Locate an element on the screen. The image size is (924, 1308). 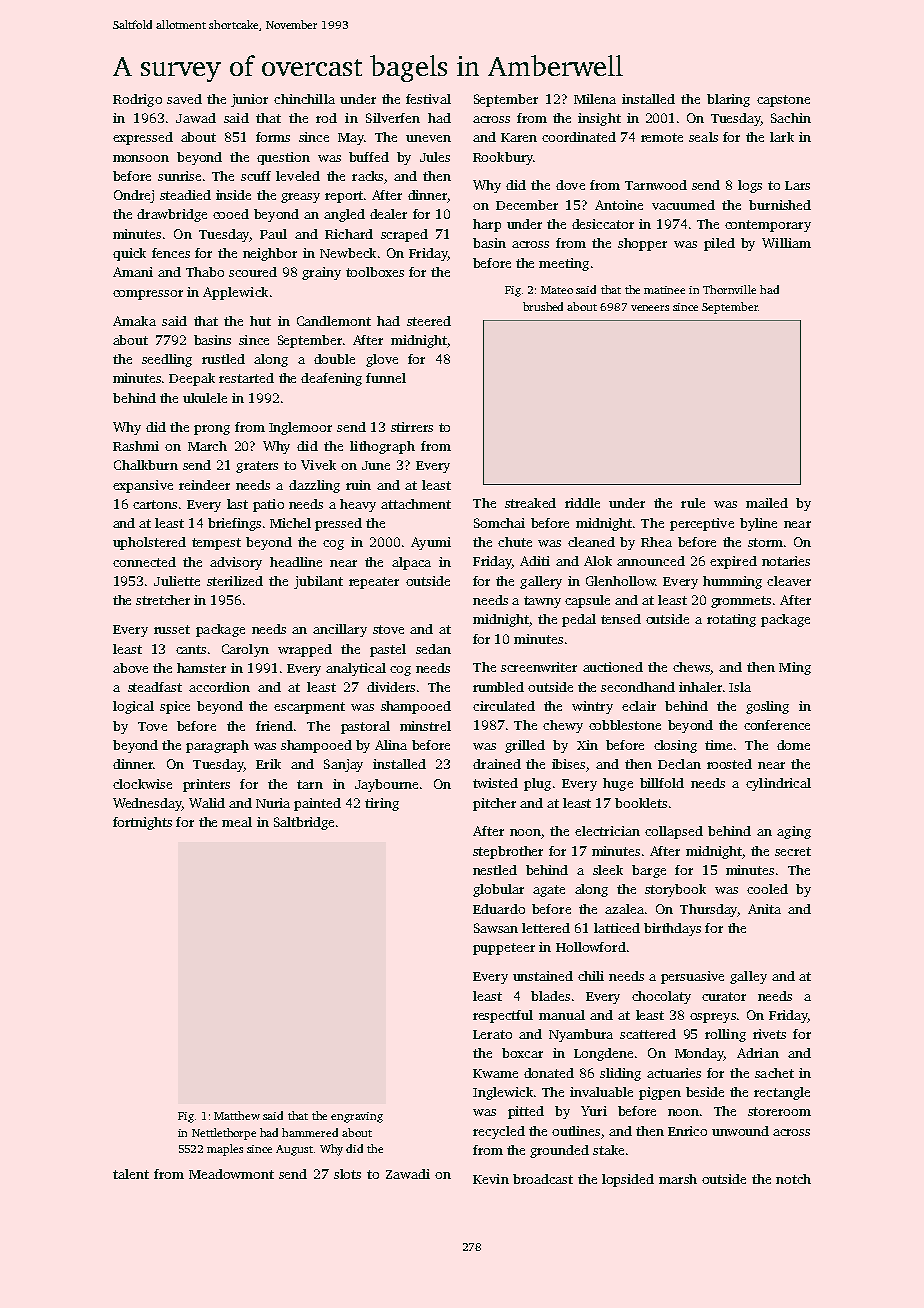
Rookbury is located at coordinates (503, 158).
